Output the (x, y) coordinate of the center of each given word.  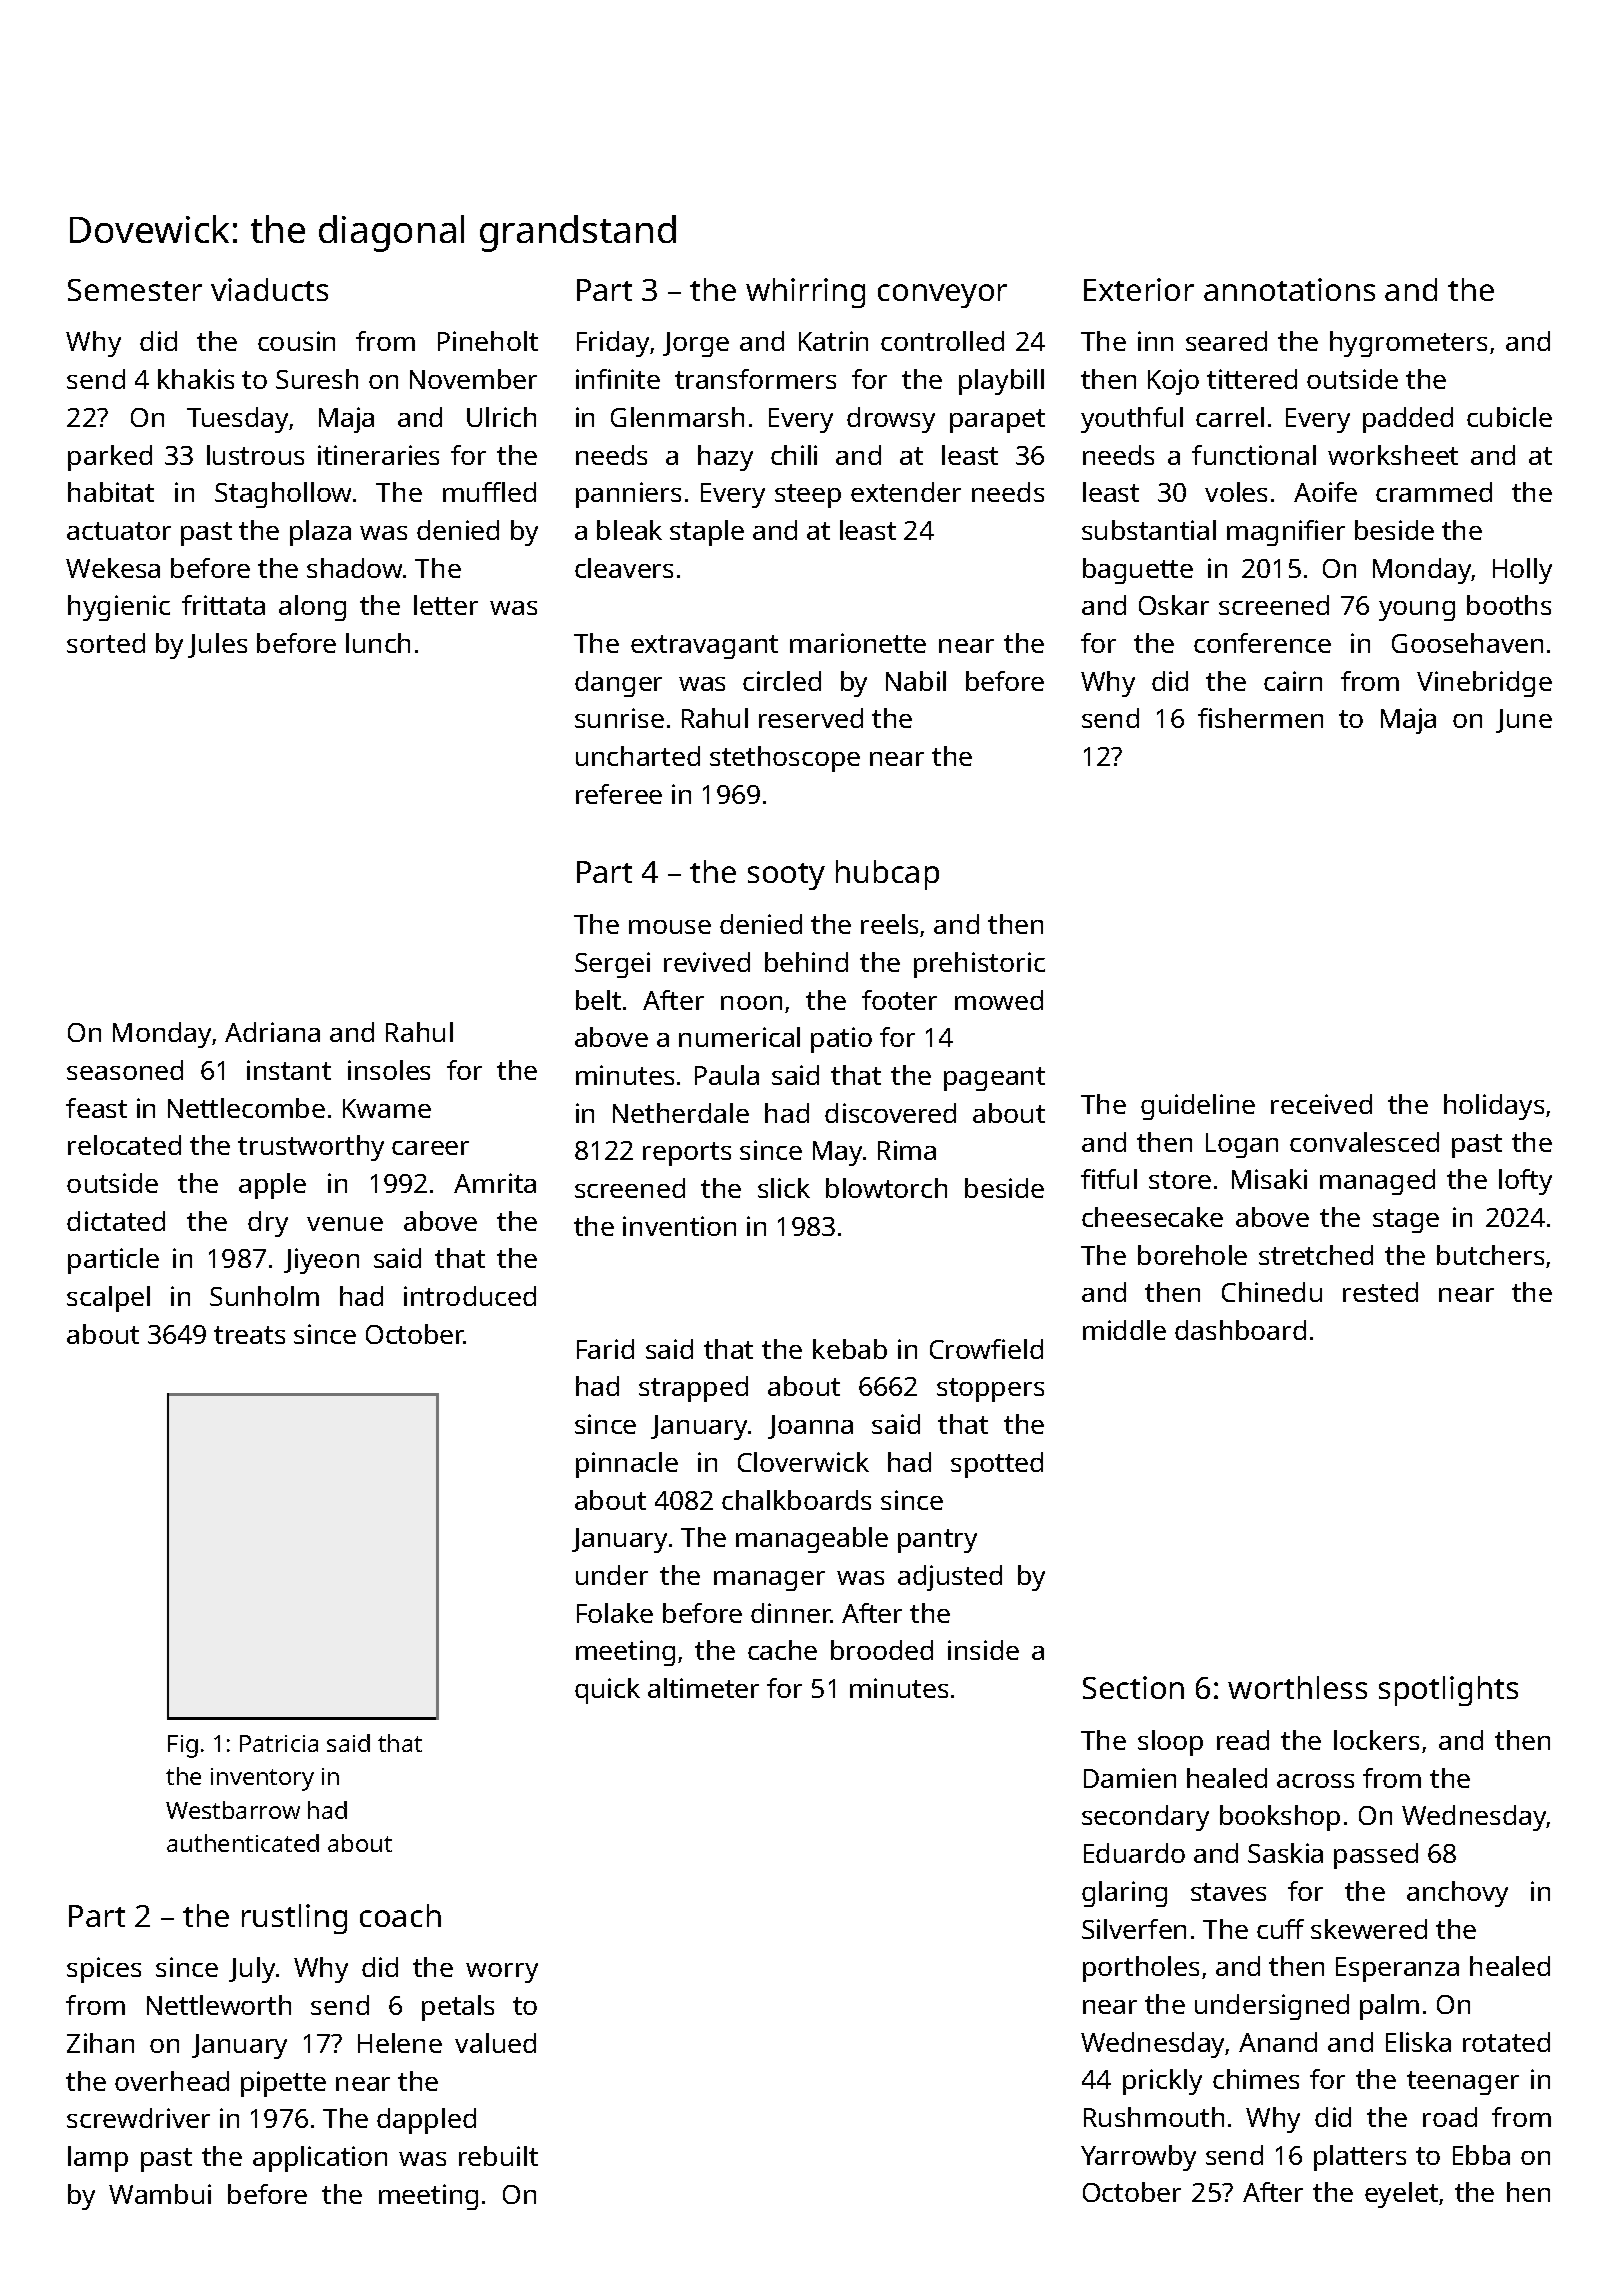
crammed (1434, 492)
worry (502, 1973)
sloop (1170, 1743)
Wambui (160, 2194)
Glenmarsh (677, 417)
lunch (378, 643)
